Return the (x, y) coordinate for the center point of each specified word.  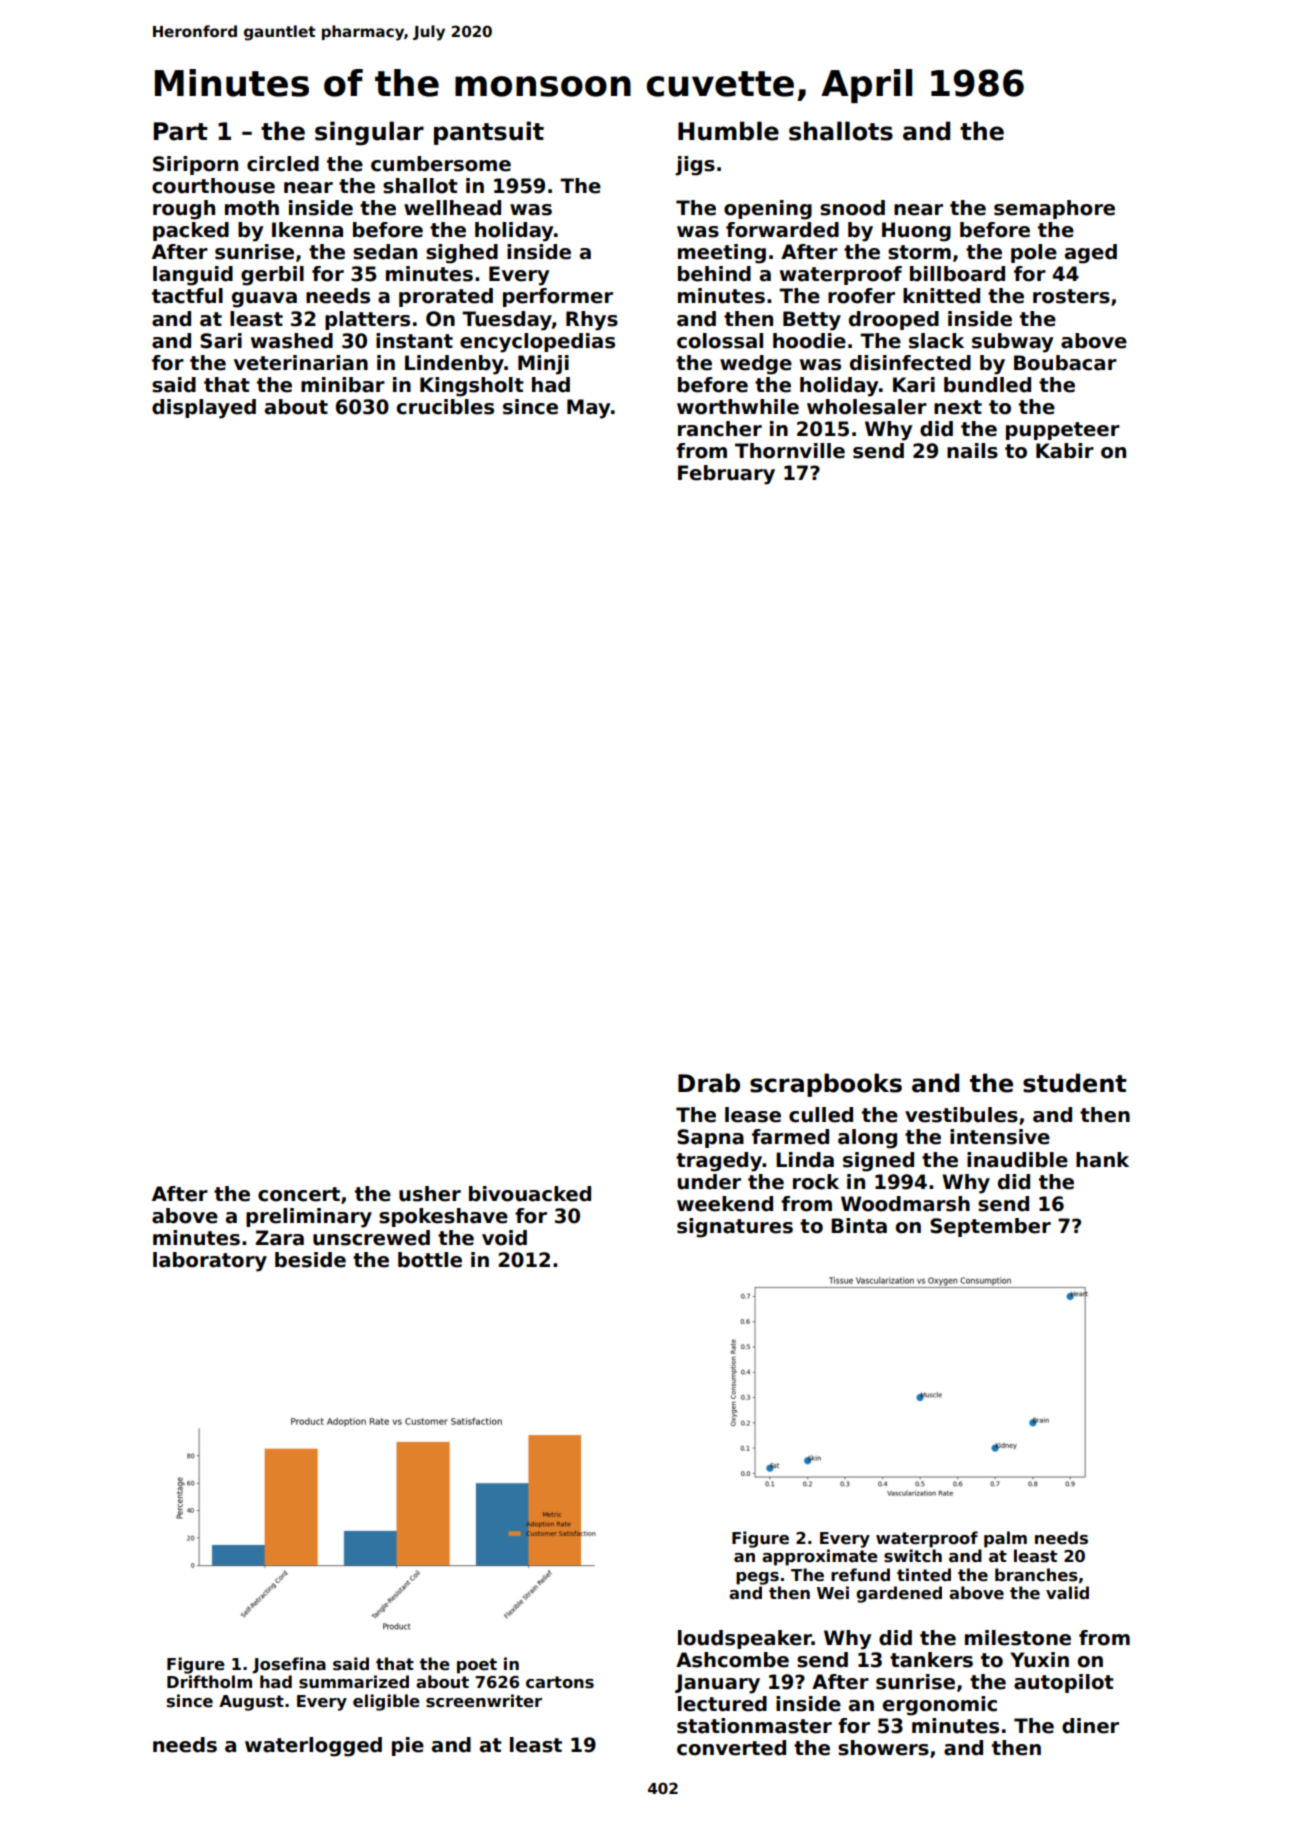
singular (369, 133)
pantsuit (489, 133)
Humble (728, 131)
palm (1005, 1539)
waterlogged (313, 1747)
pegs (757, 1578)
